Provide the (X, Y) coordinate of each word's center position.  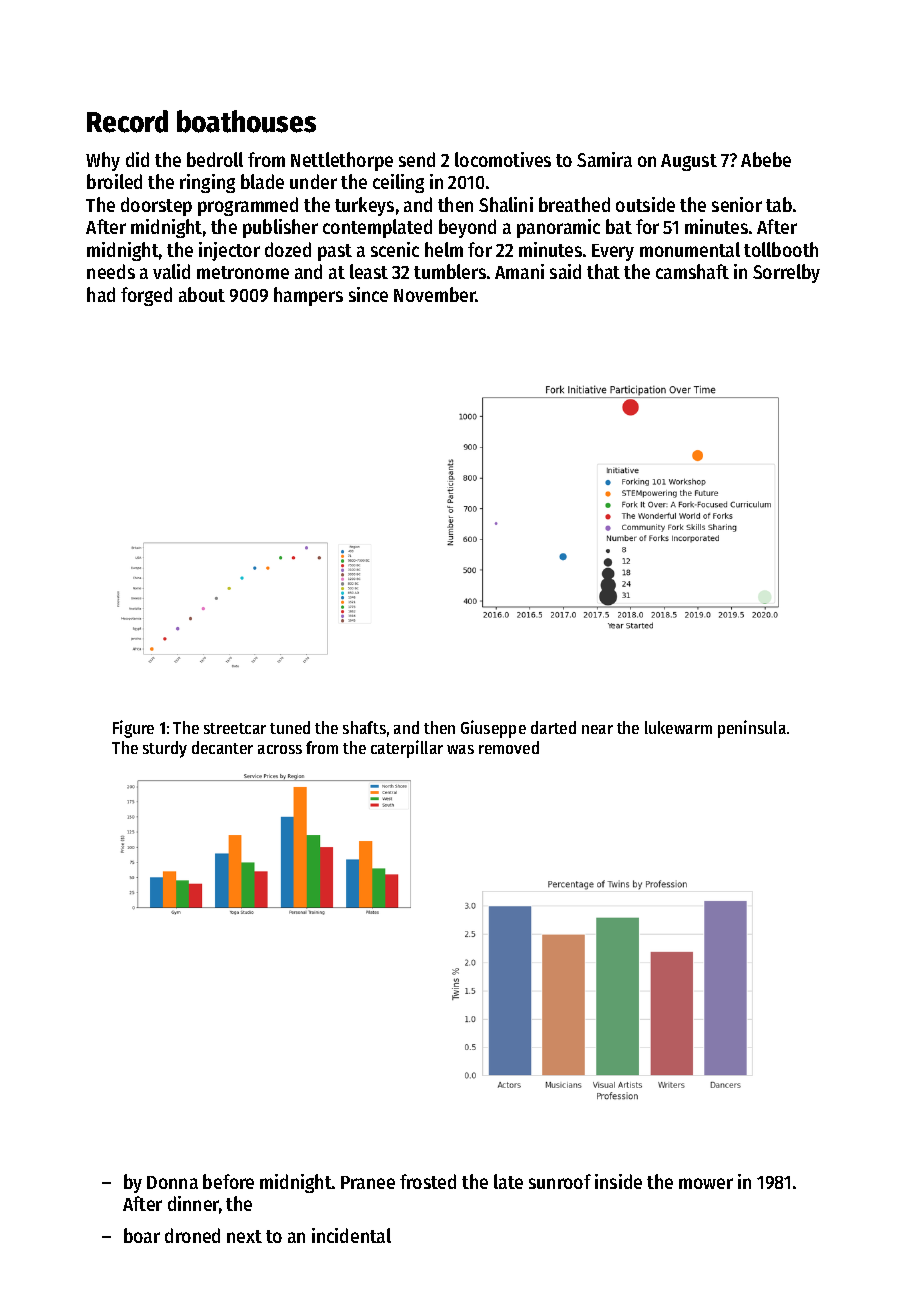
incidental (351, 1235)
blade (262, 181)
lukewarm (678, 727)
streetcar (235, 728)
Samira (604, 159)
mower (706, 1183)
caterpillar (407, 749)
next (244, 1236)
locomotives (503, 159)
